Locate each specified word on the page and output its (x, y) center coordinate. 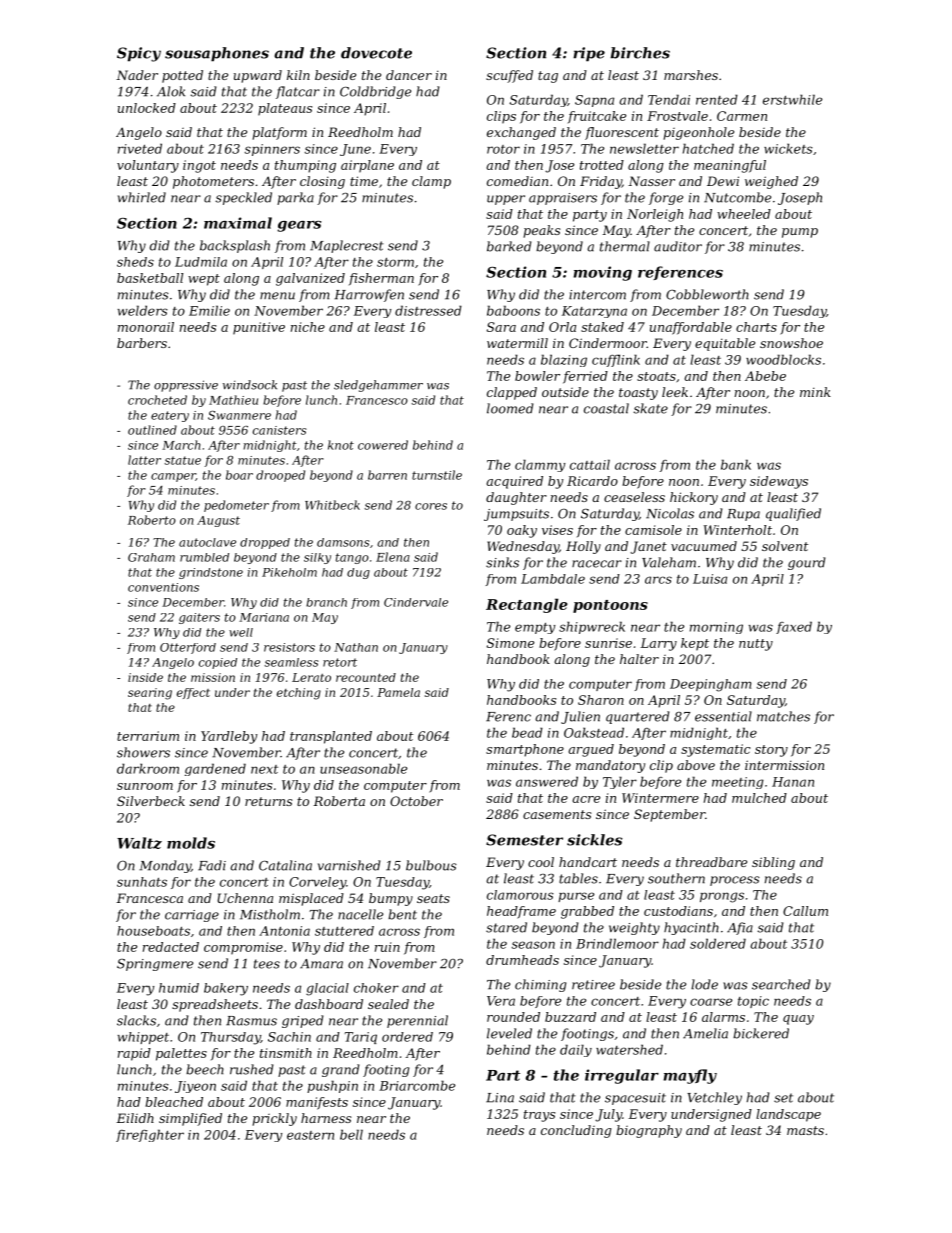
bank (736, 464)
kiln (298, 75)
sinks (502, 562)
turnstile (437, 475)
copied (218, 663)
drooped (280, 476)
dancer (409, 75)
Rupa (743, 515)
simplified (190, 1119)
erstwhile (792, 99)
